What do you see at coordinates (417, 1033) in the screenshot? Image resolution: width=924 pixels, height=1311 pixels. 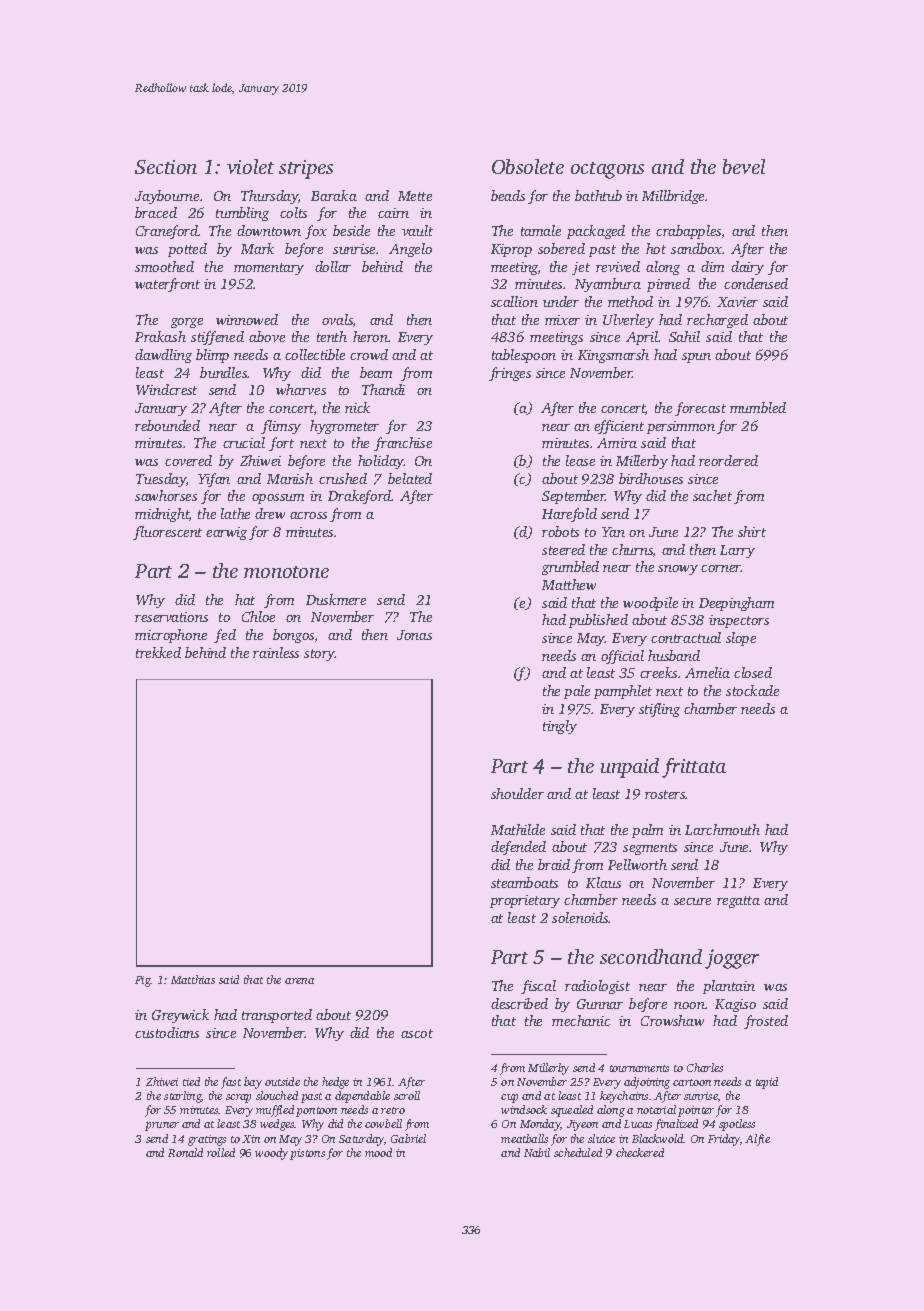 I see `ascot` at bounding box center [417, 1033].
